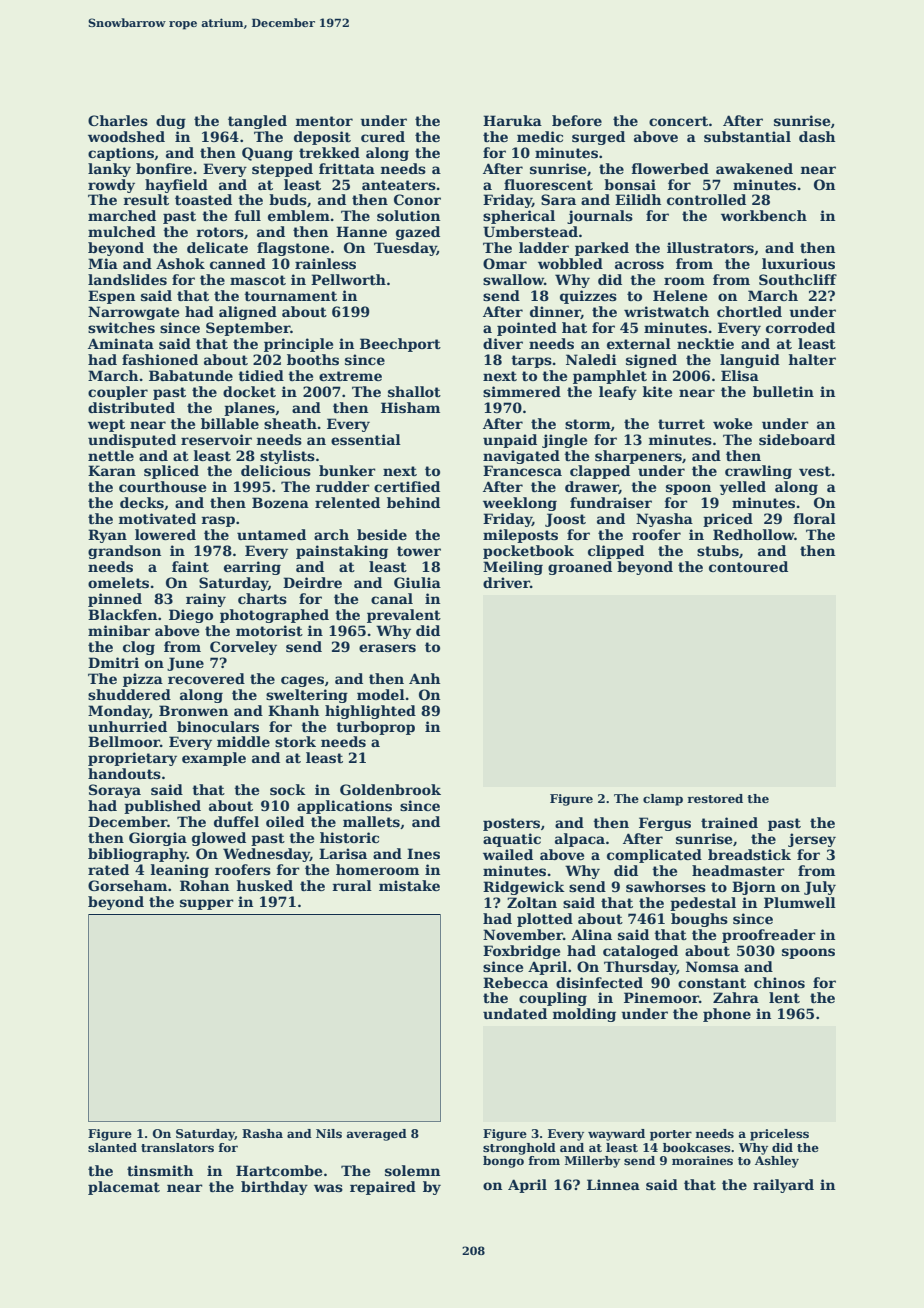 The height and width of the screenshot is (1308, 924). I want to click on turboprop, so click(375, 728).
